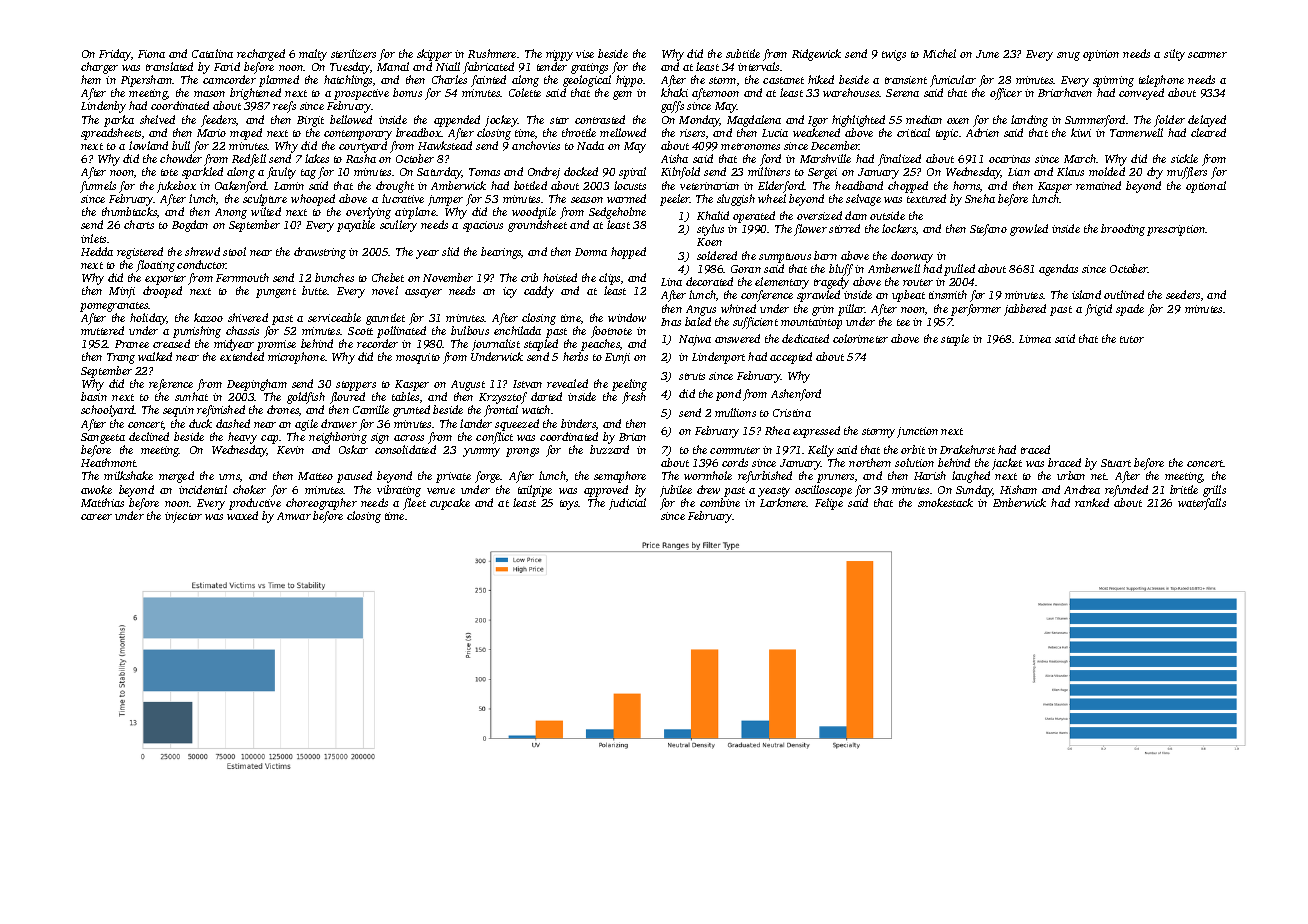 Image resolution: width=1308 pixels, height=924 pixels. I want to click on Pranee, so click(132, 344).
